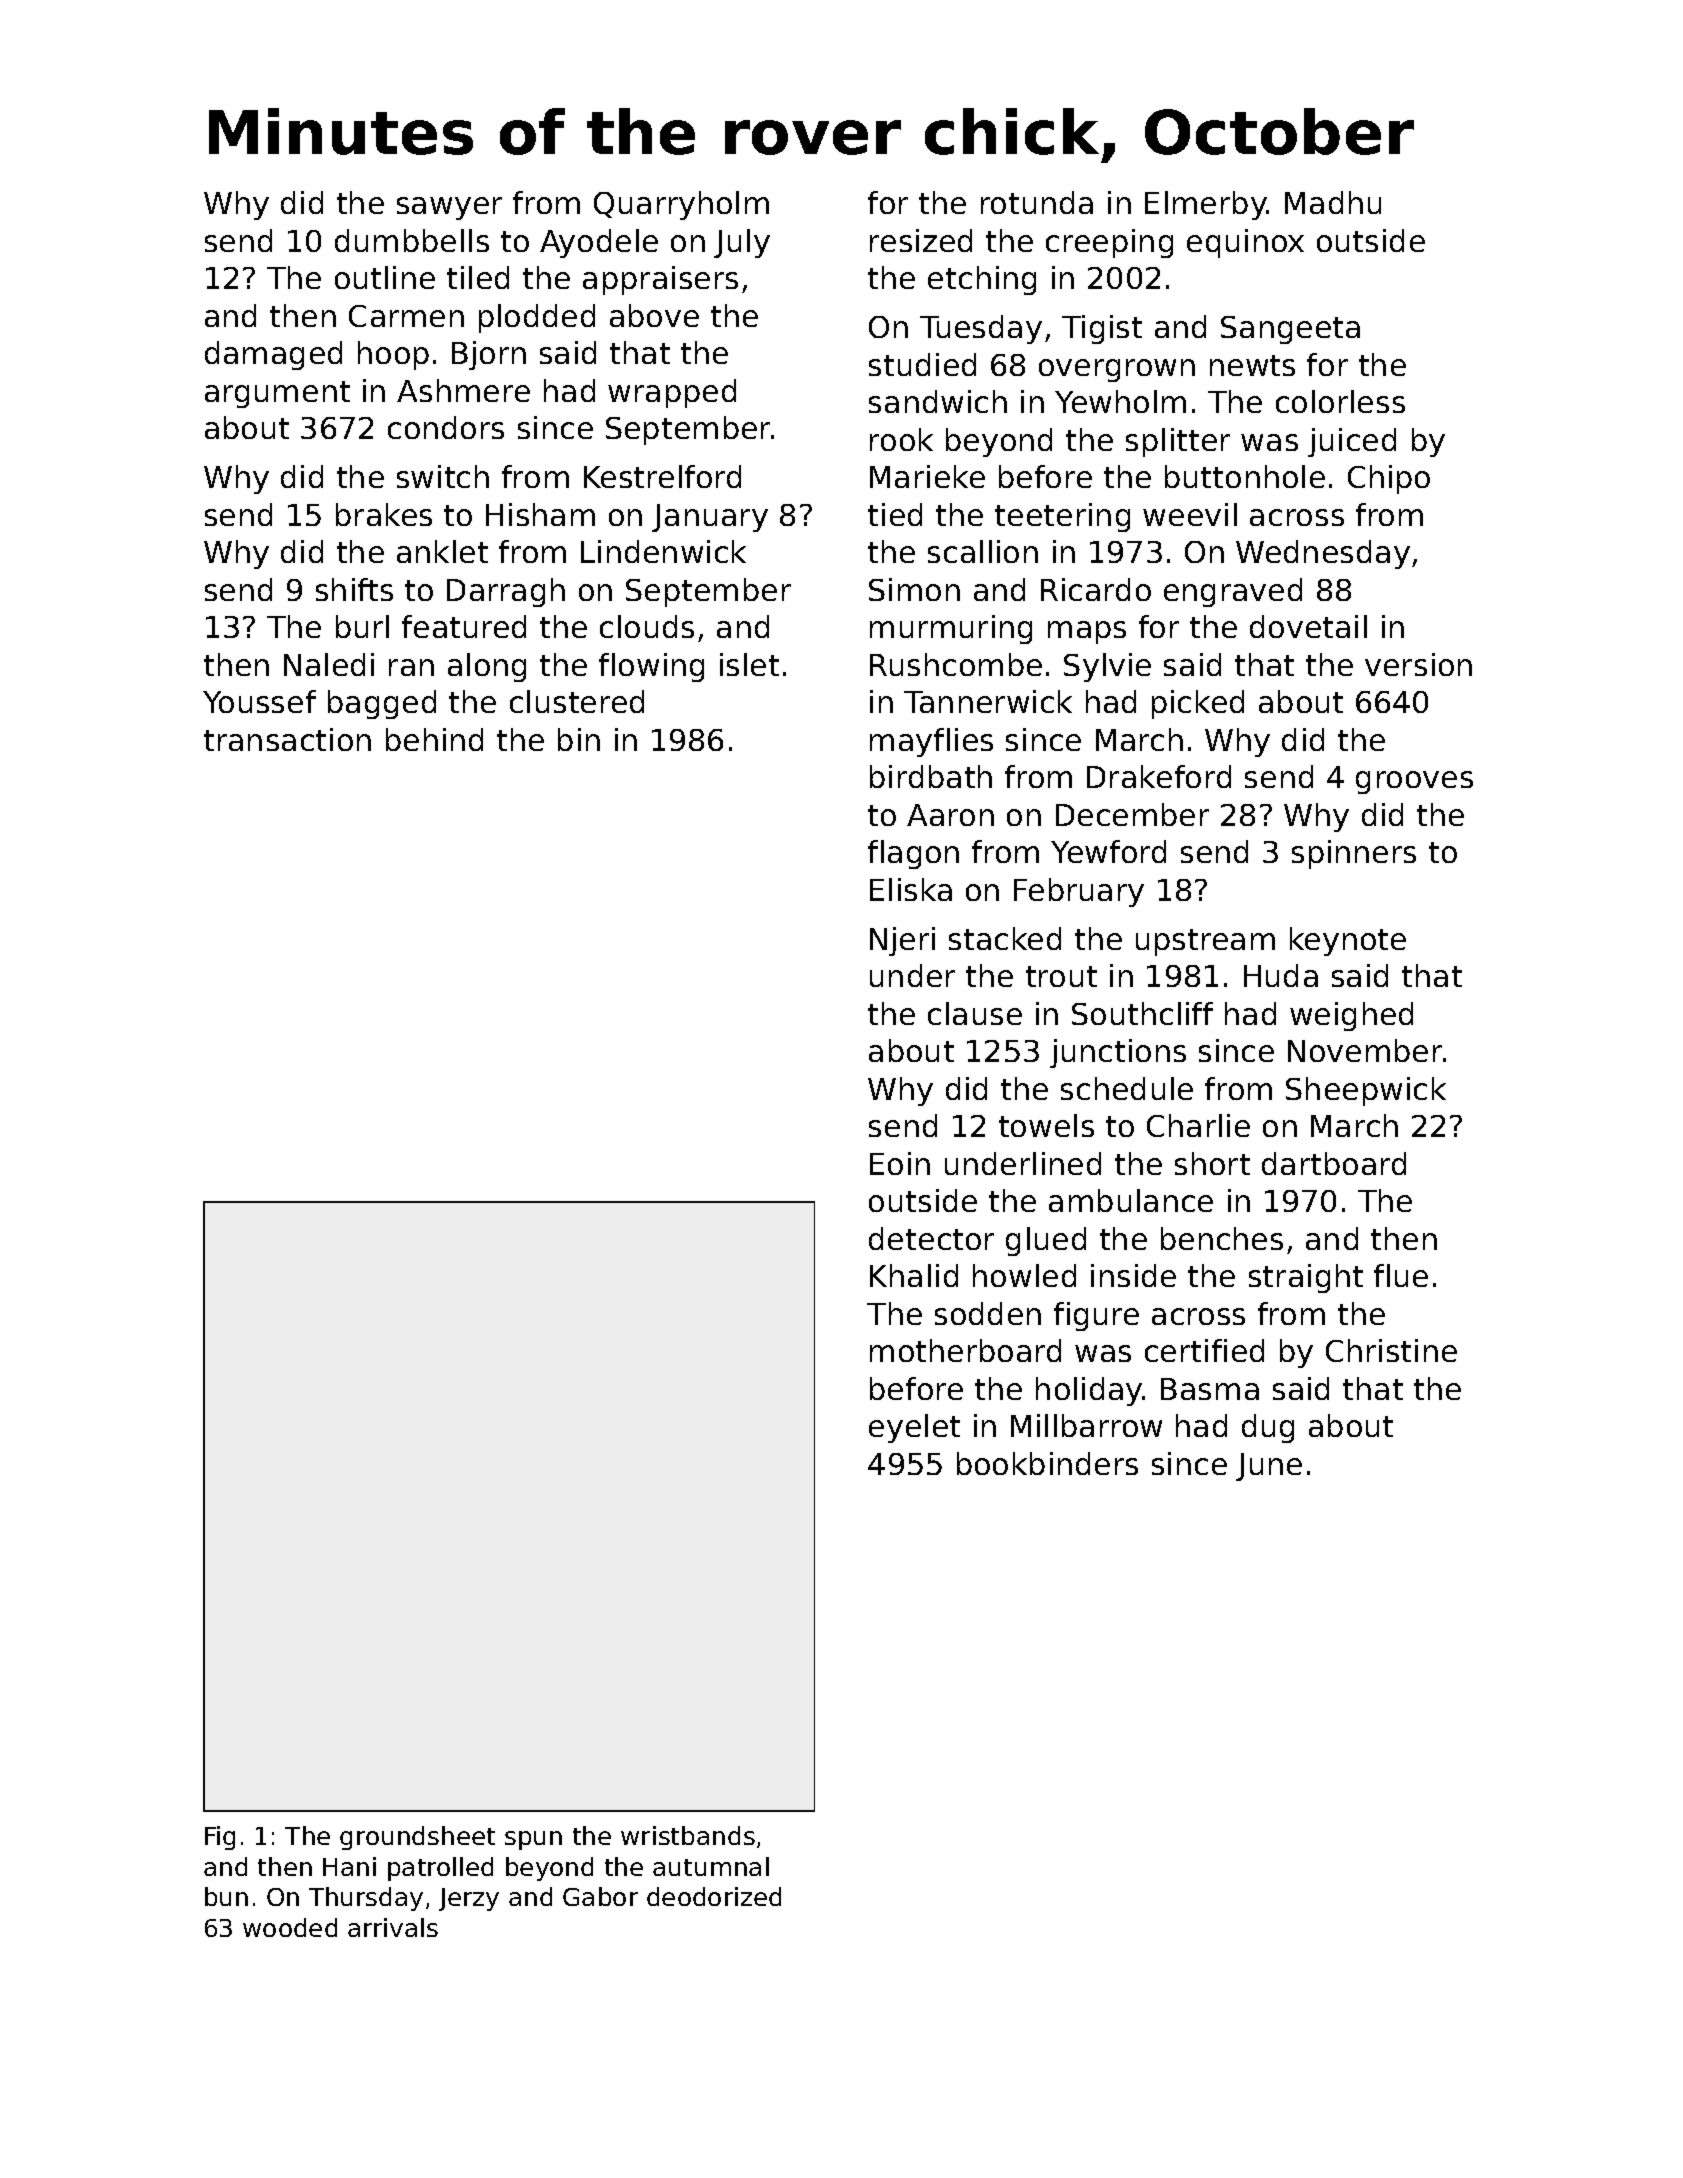  What do you see at coordinates (273, 355) in the screenshot?
I see `damaged` at bounding box center [273, 355].
